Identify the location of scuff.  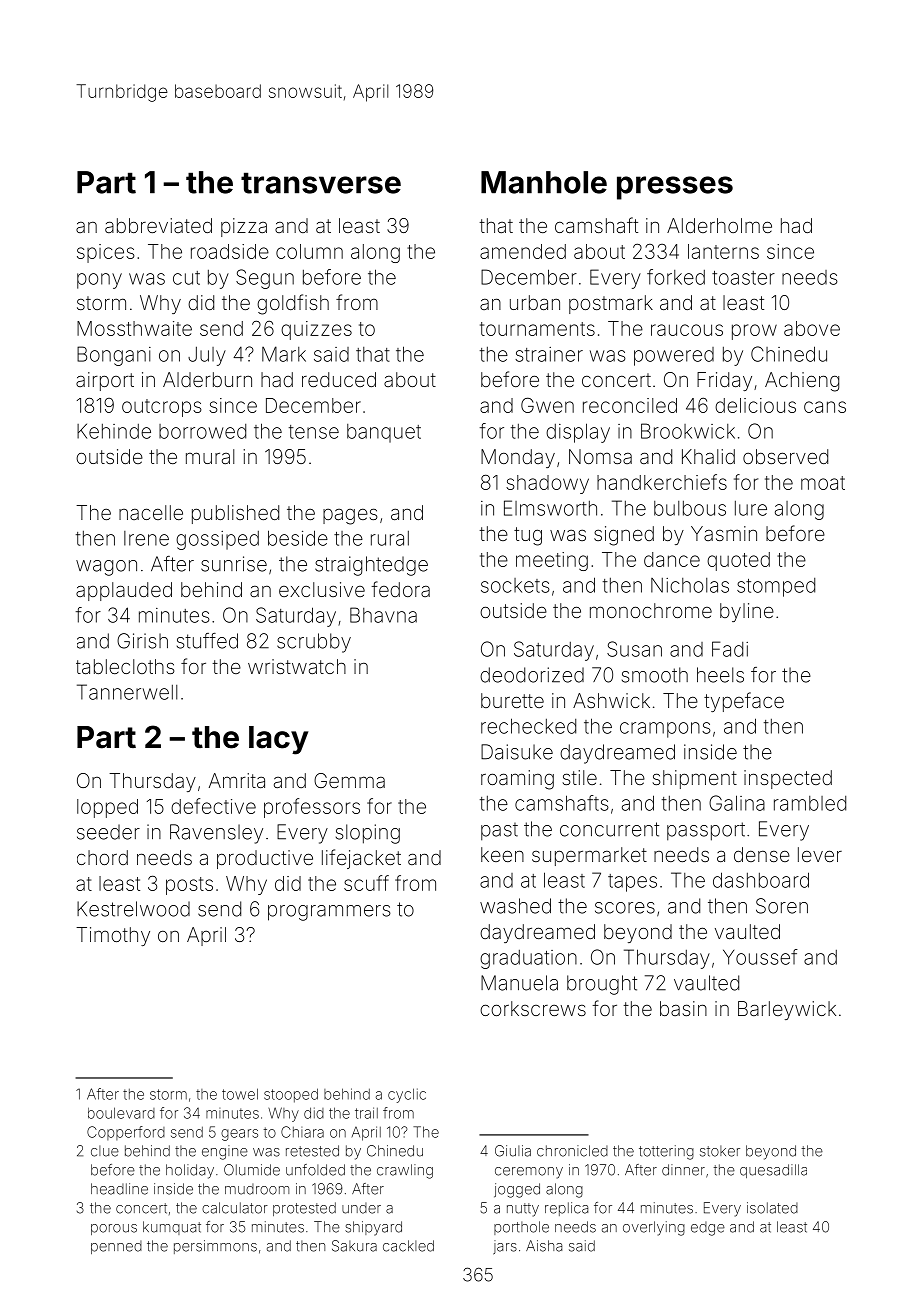
(366, 883).
